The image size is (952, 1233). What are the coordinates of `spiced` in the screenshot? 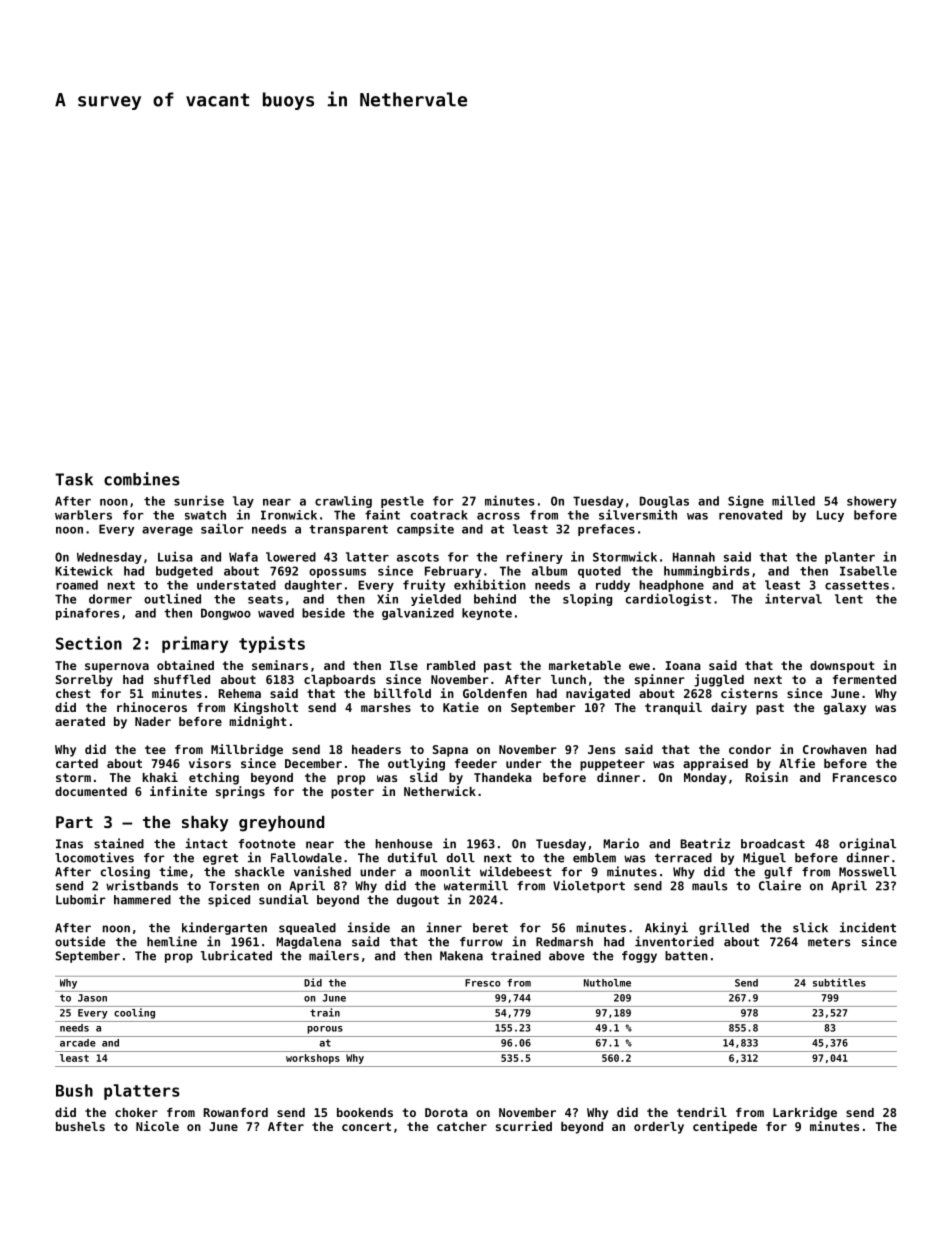 It's located at (229, 900).
